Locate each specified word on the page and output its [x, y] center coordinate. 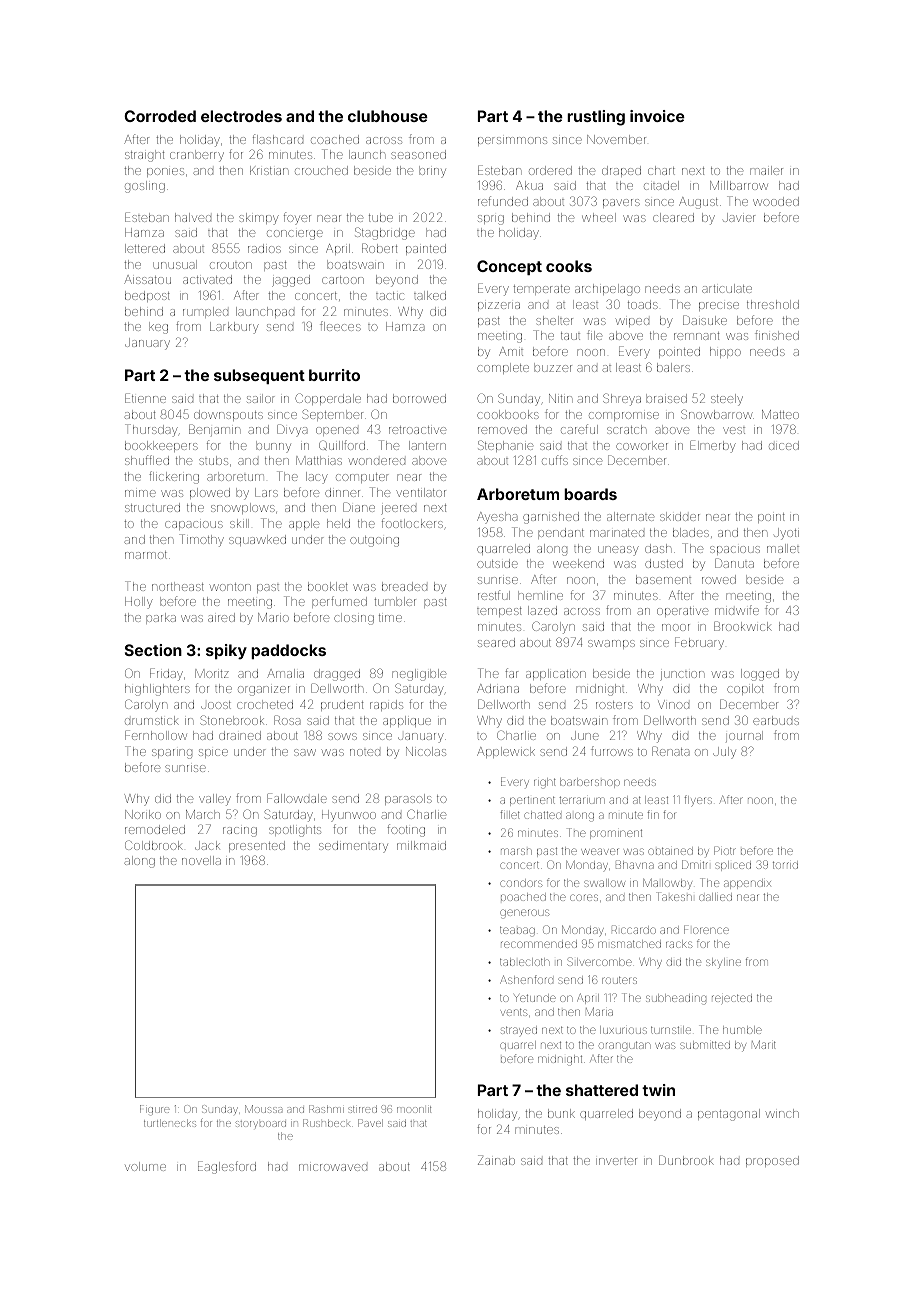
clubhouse [388, 116]
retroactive [417, 430]
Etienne [145, 398]
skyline [723, 963]
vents [514, 1012]
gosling [145, 187]
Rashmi [326, 1109]
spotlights [295, 831]
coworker [642, 445]
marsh [516, 851]
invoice [657, 116]
